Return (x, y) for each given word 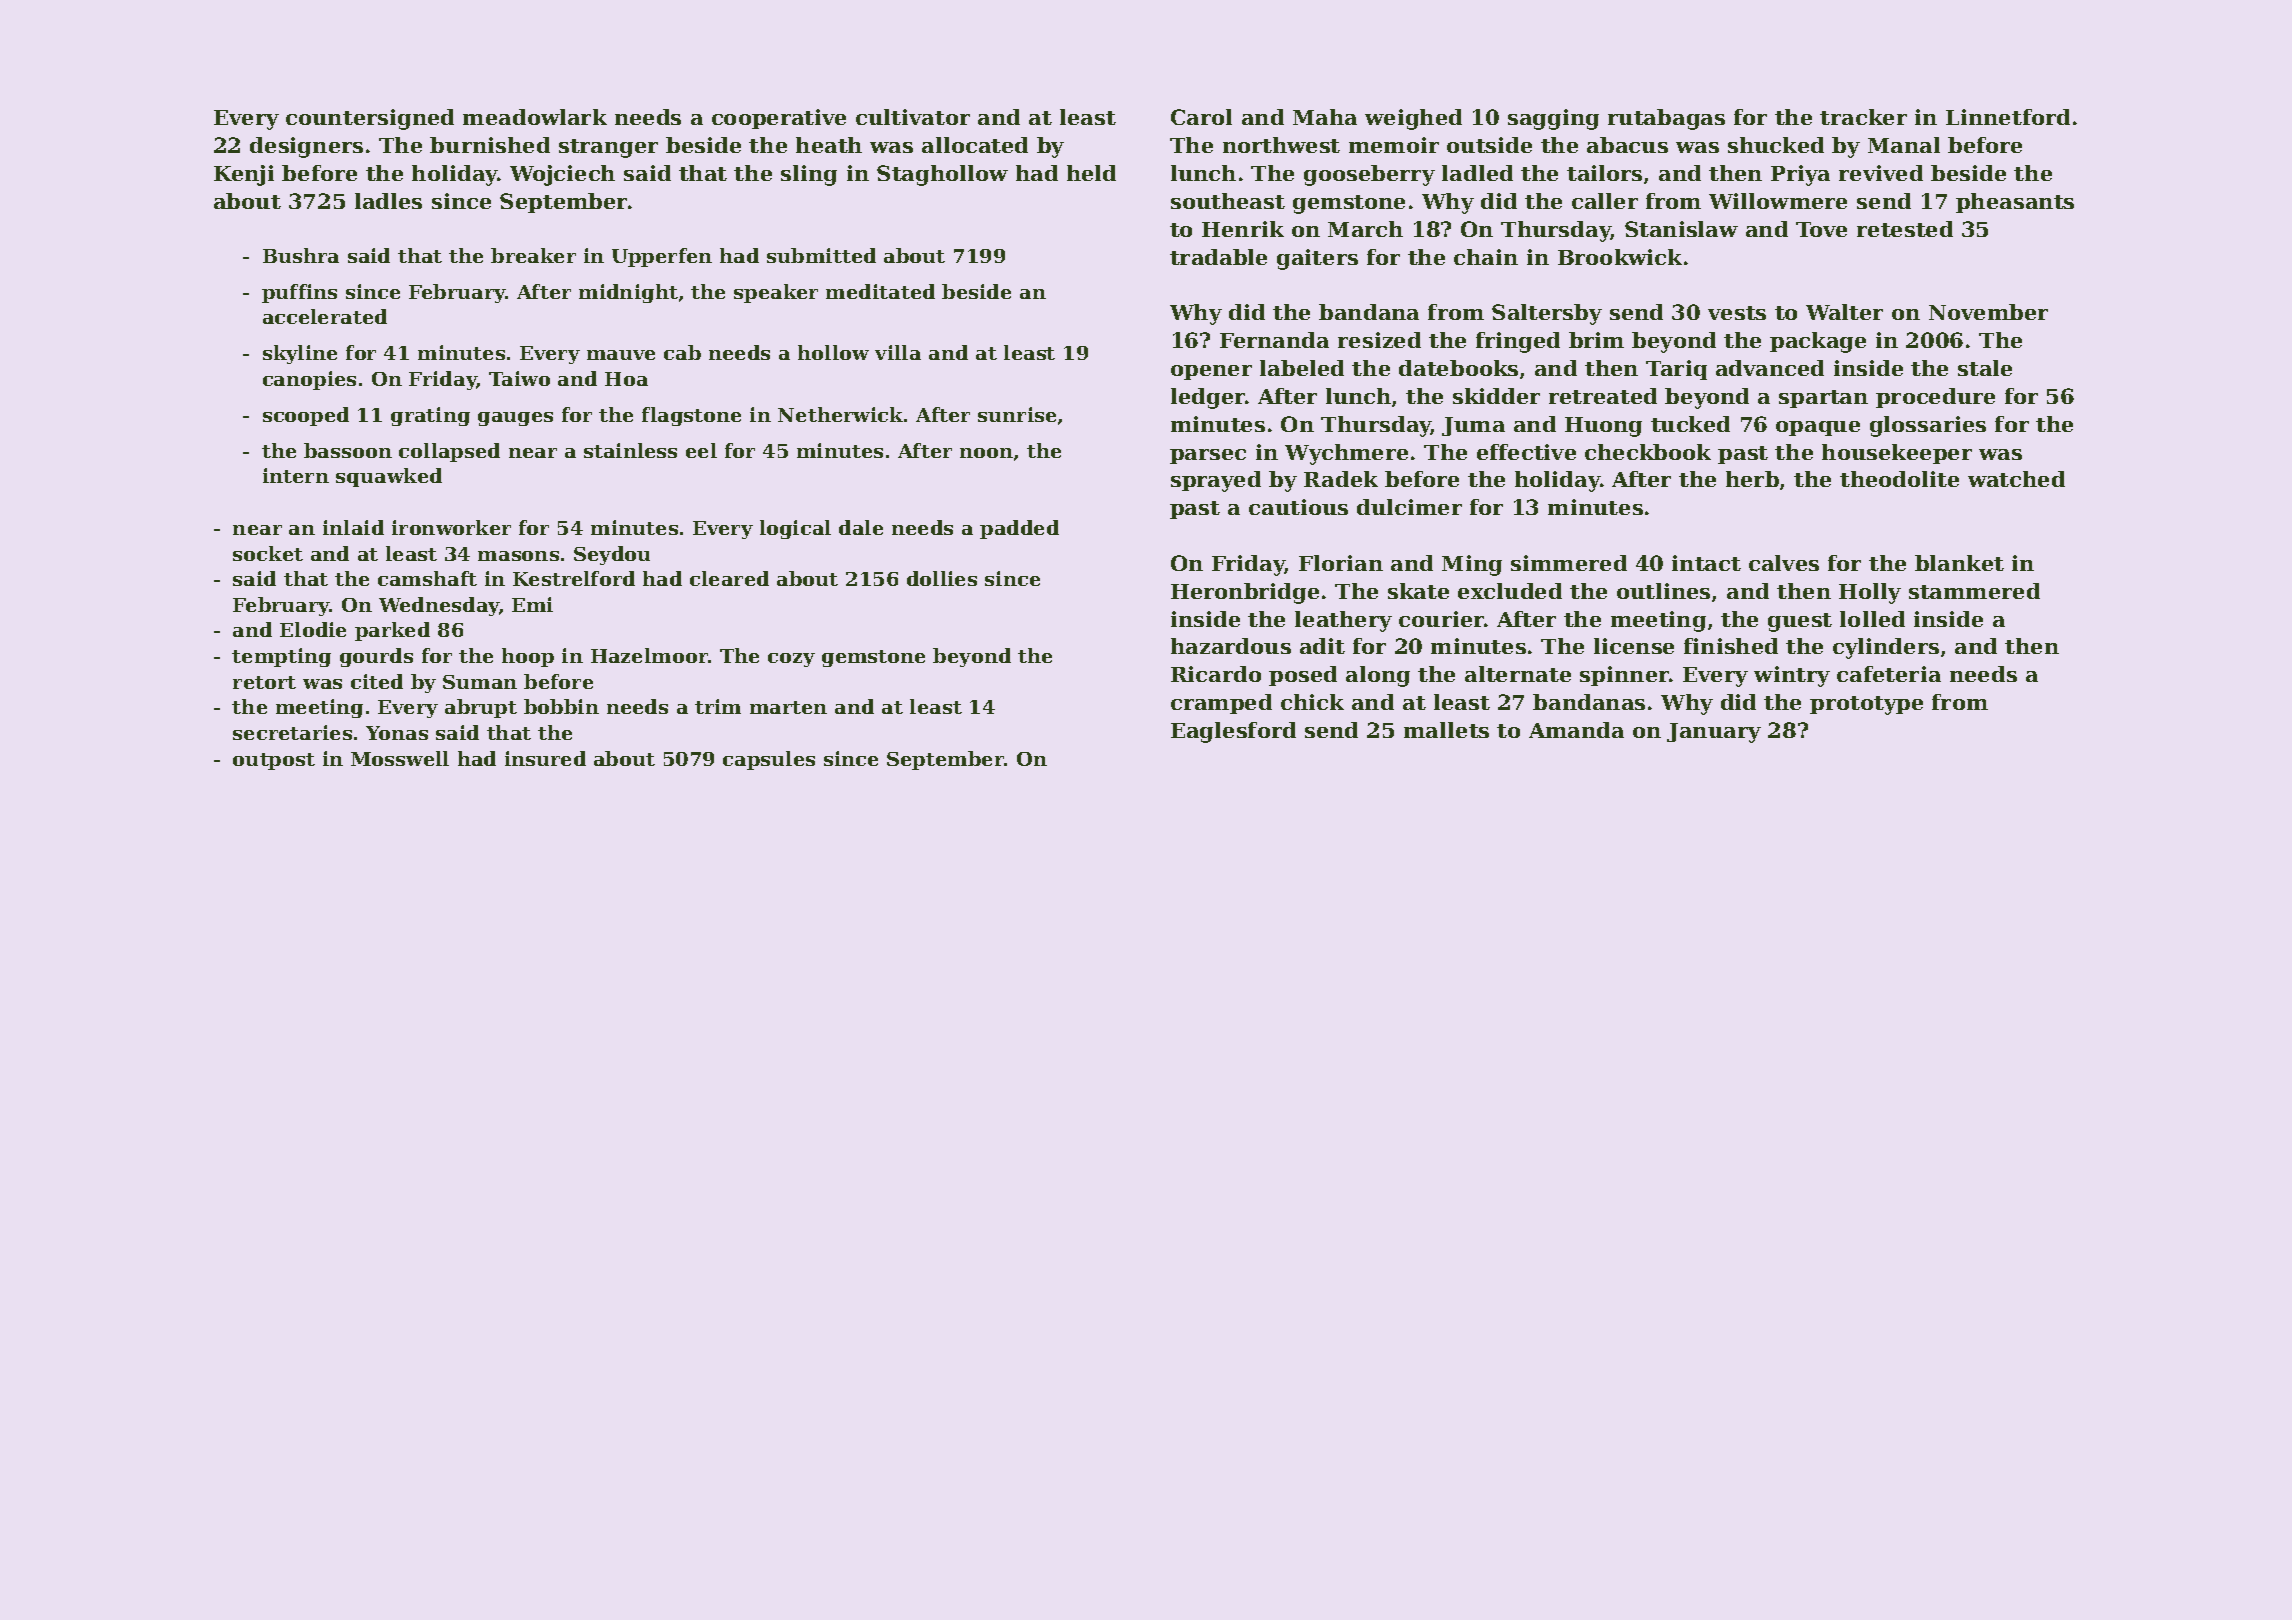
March (1365, 229)
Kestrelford (574, 578)
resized (1379, 340)
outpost (274, 761)
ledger (1208, 398)
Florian (1341, 563)
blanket (1959, 563)
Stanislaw (1681, 229)
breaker (533, 255)
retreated (1603, 396)
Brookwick (1620, 257)
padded (1019, 529)
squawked (389, 477)
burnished (490, 145)
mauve (621, 355)
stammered (1974, 591)
